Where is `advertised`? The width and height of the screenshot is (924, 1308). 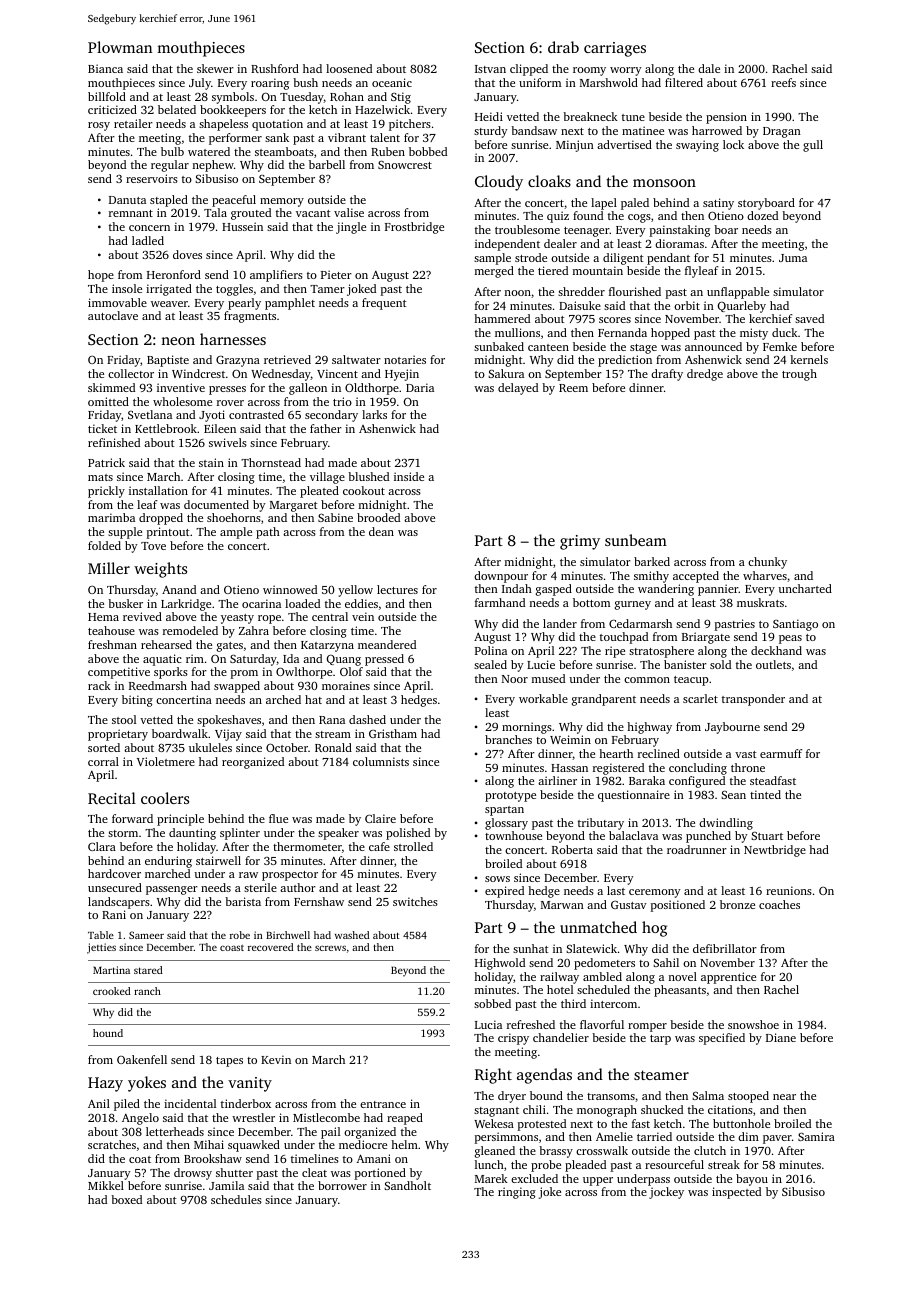
advertised is located at coordinates (624, 144).
